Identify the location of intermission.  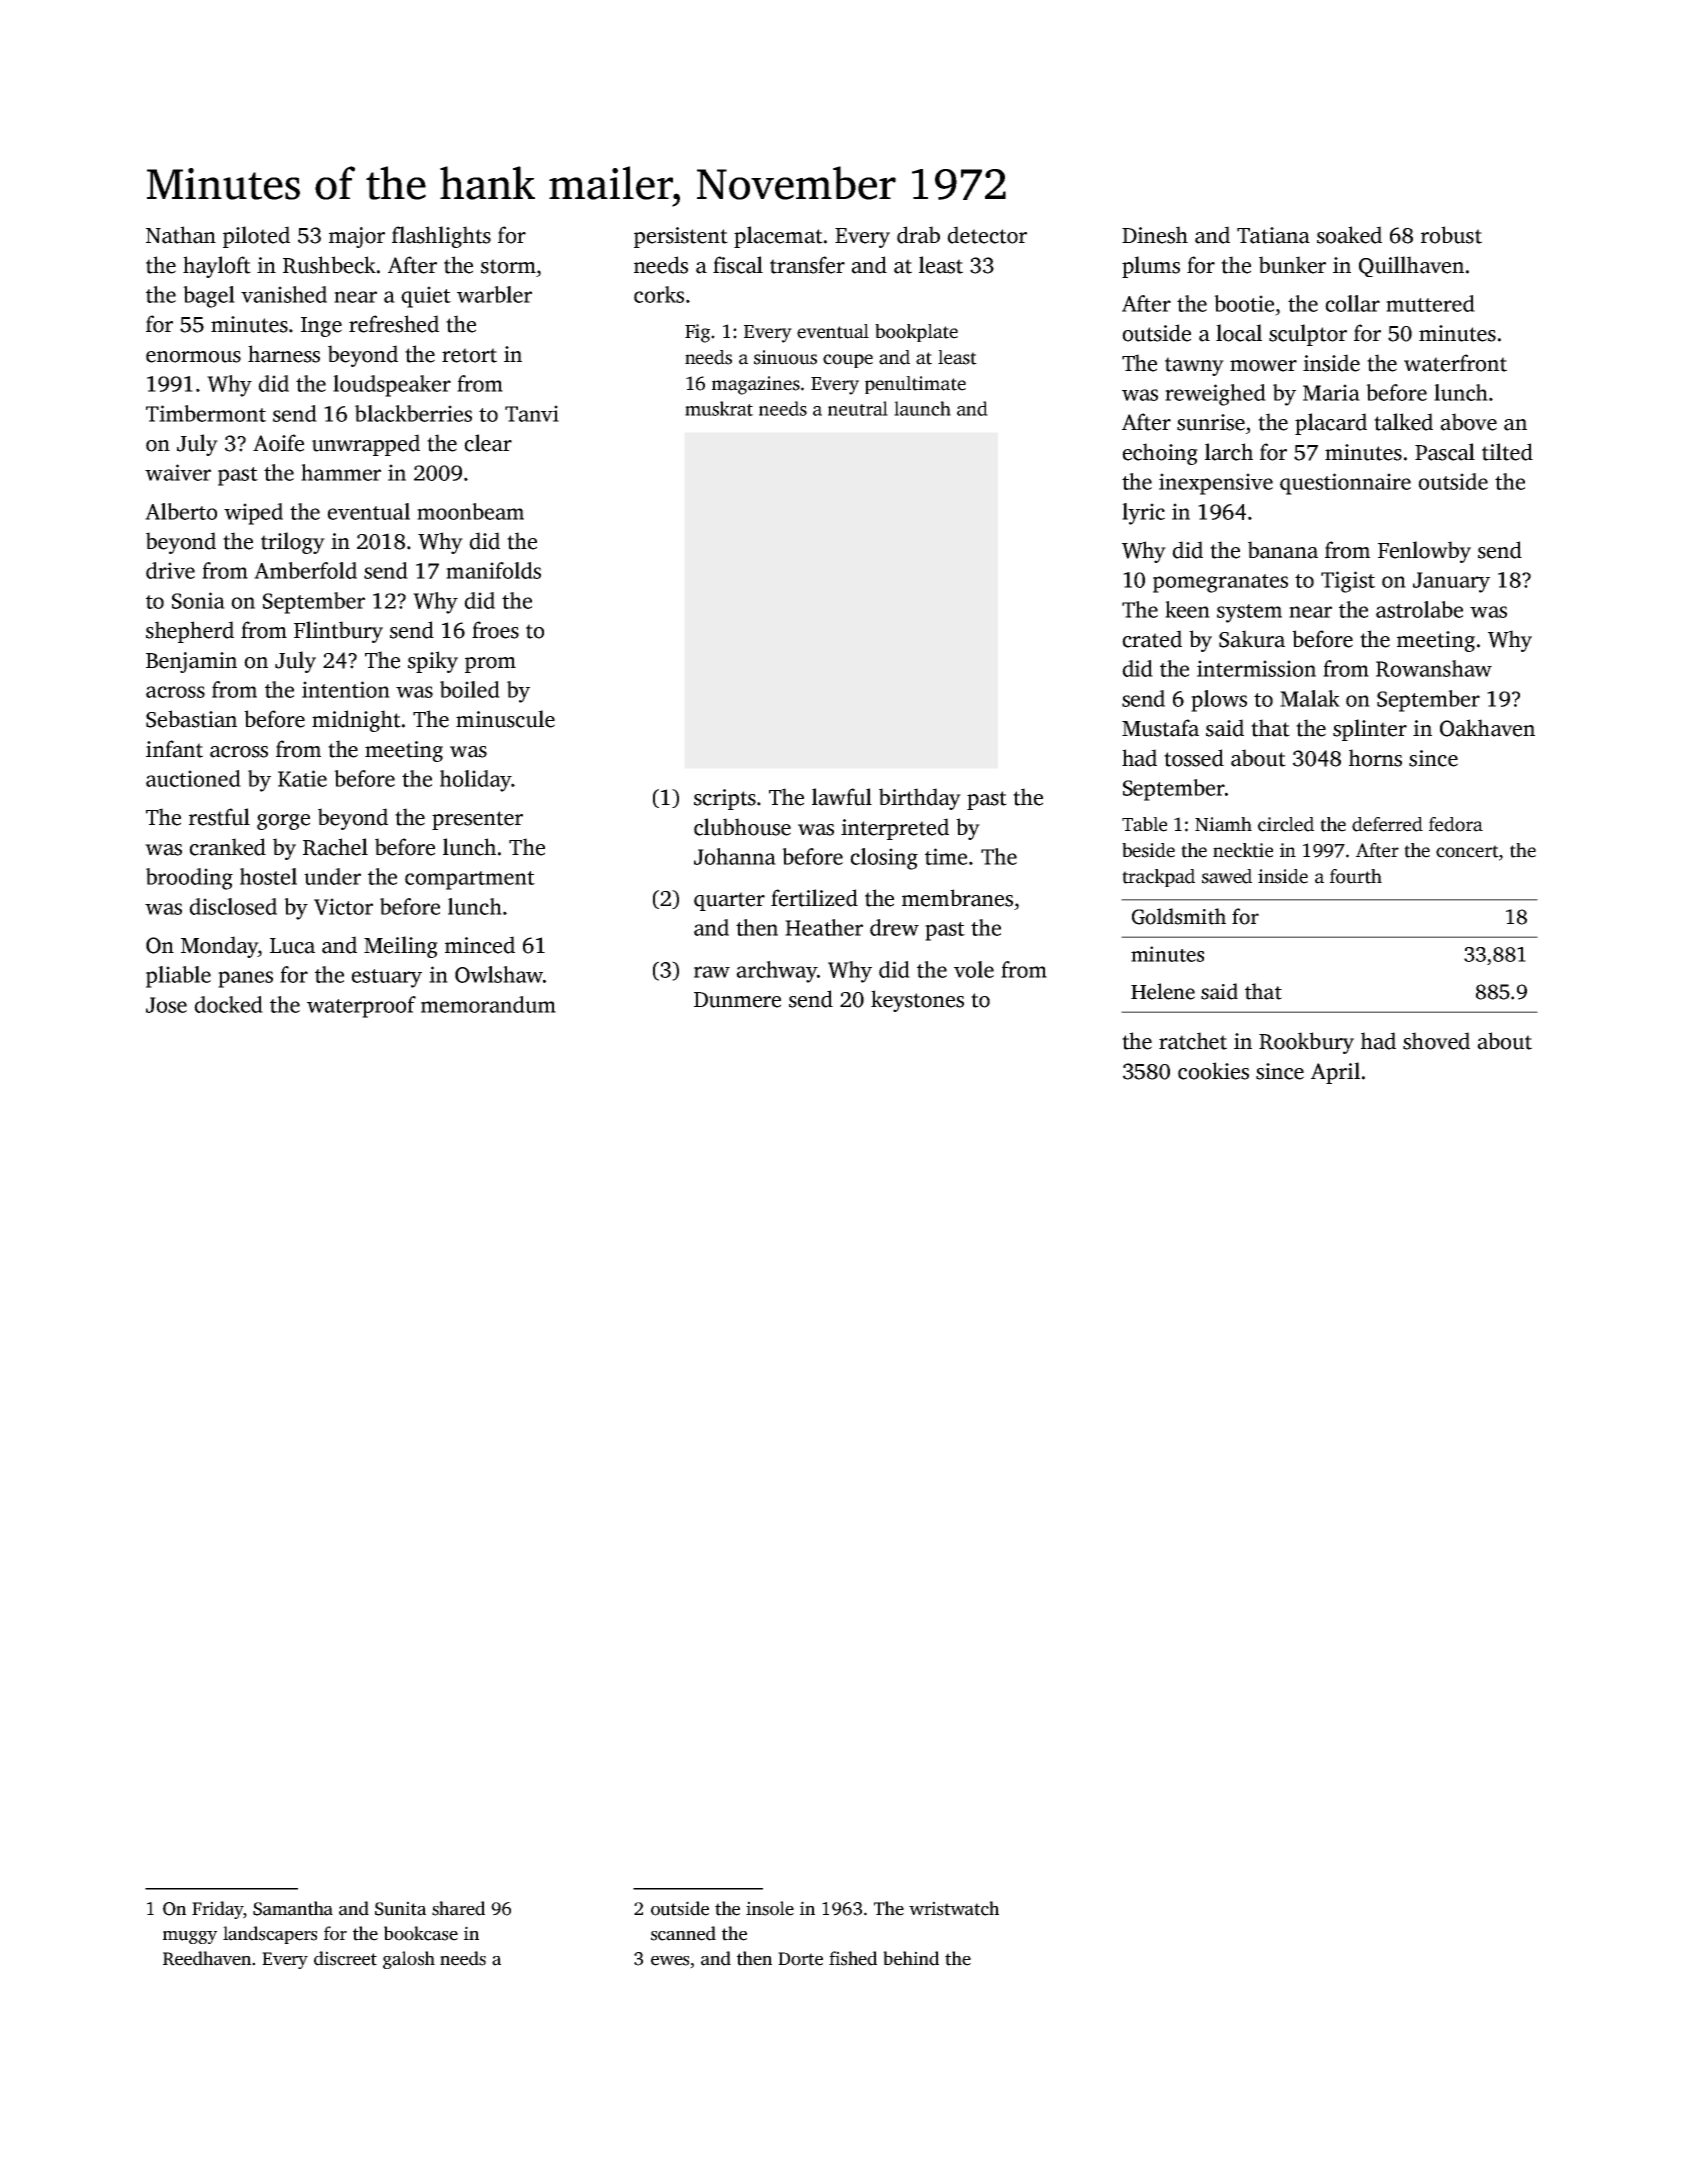
(1256, 668).
